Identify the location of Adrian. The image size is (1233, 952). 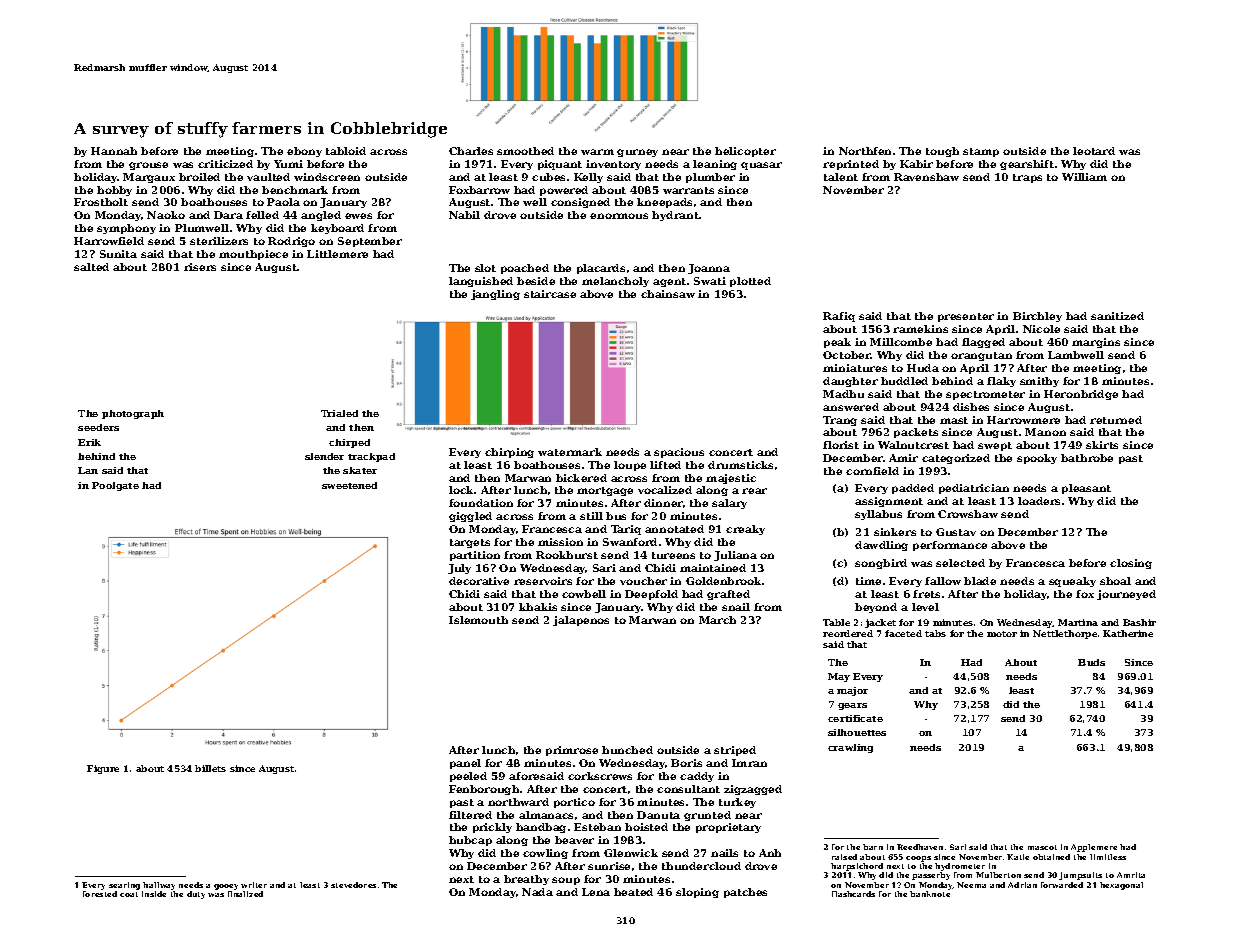
(1022, 885).
